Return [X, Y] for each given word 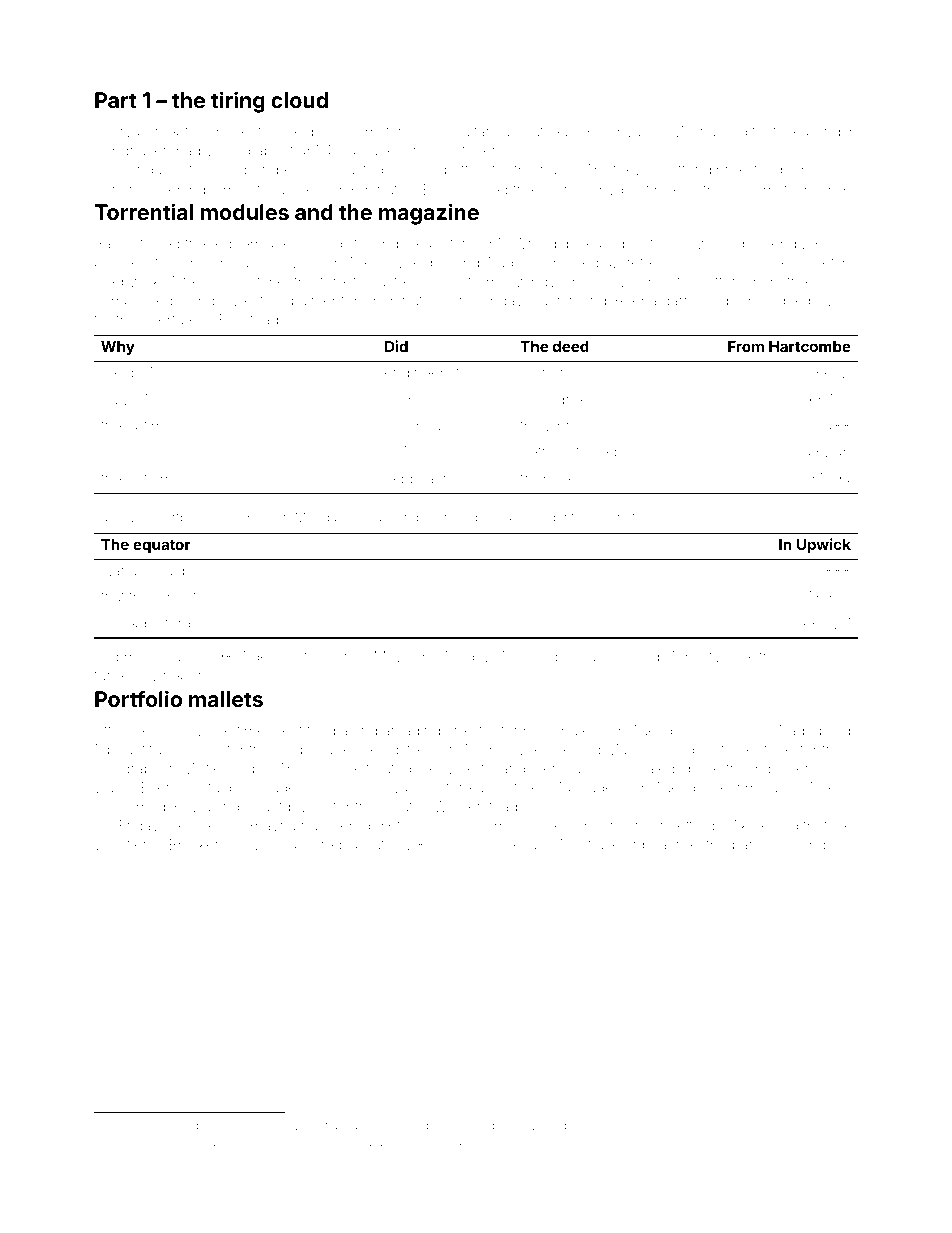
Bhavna [270, 825]
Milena [693, 131]
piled [835, 732]
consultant [463, 131]
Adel [513, 656]
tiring [238, 102]
